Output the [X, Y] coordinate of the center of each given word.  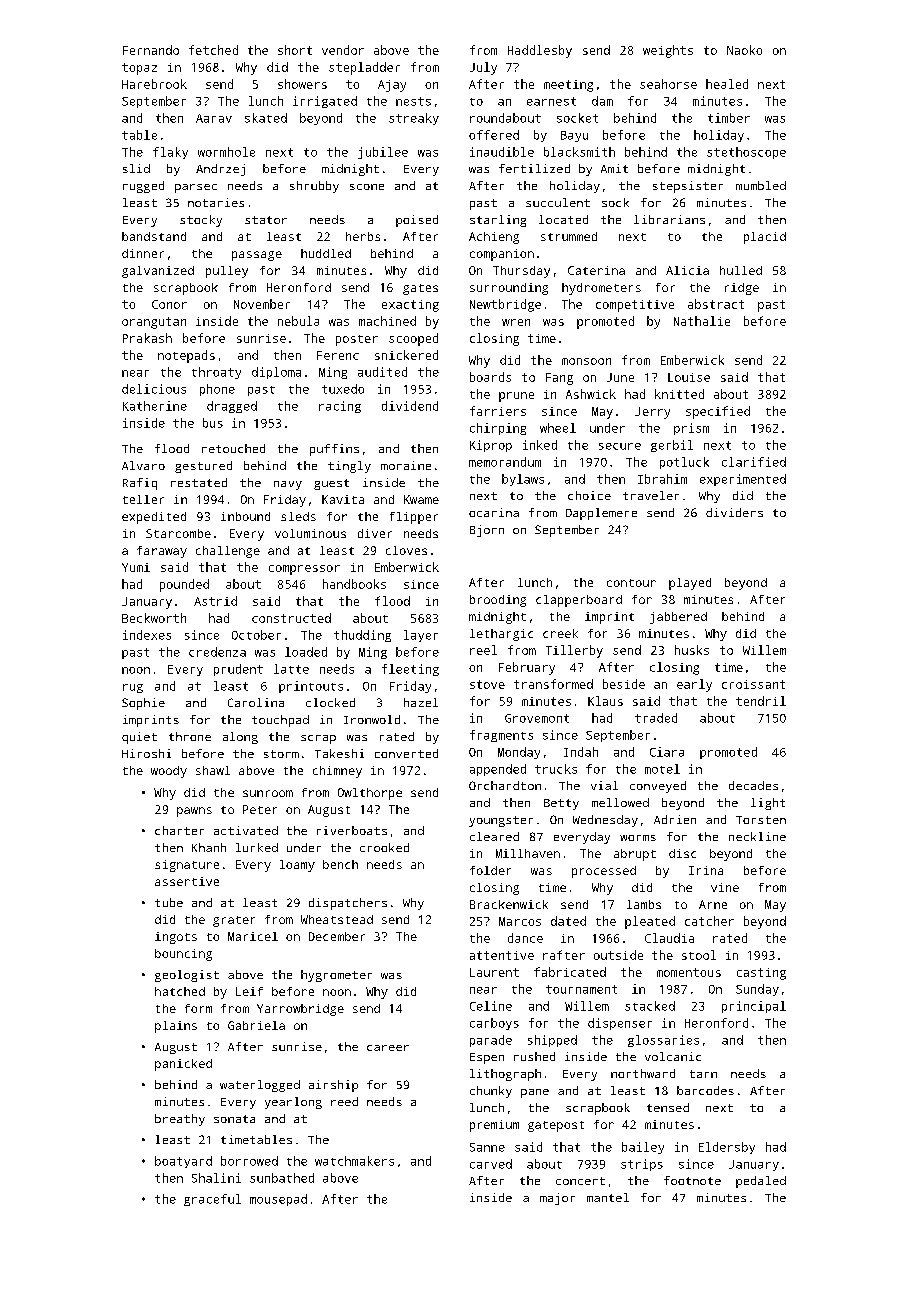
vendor [343, 50]
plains [176, 1027]
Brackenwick [509, 904]
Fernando [151, 50]
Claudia [669, 938]
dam [602, 101]
